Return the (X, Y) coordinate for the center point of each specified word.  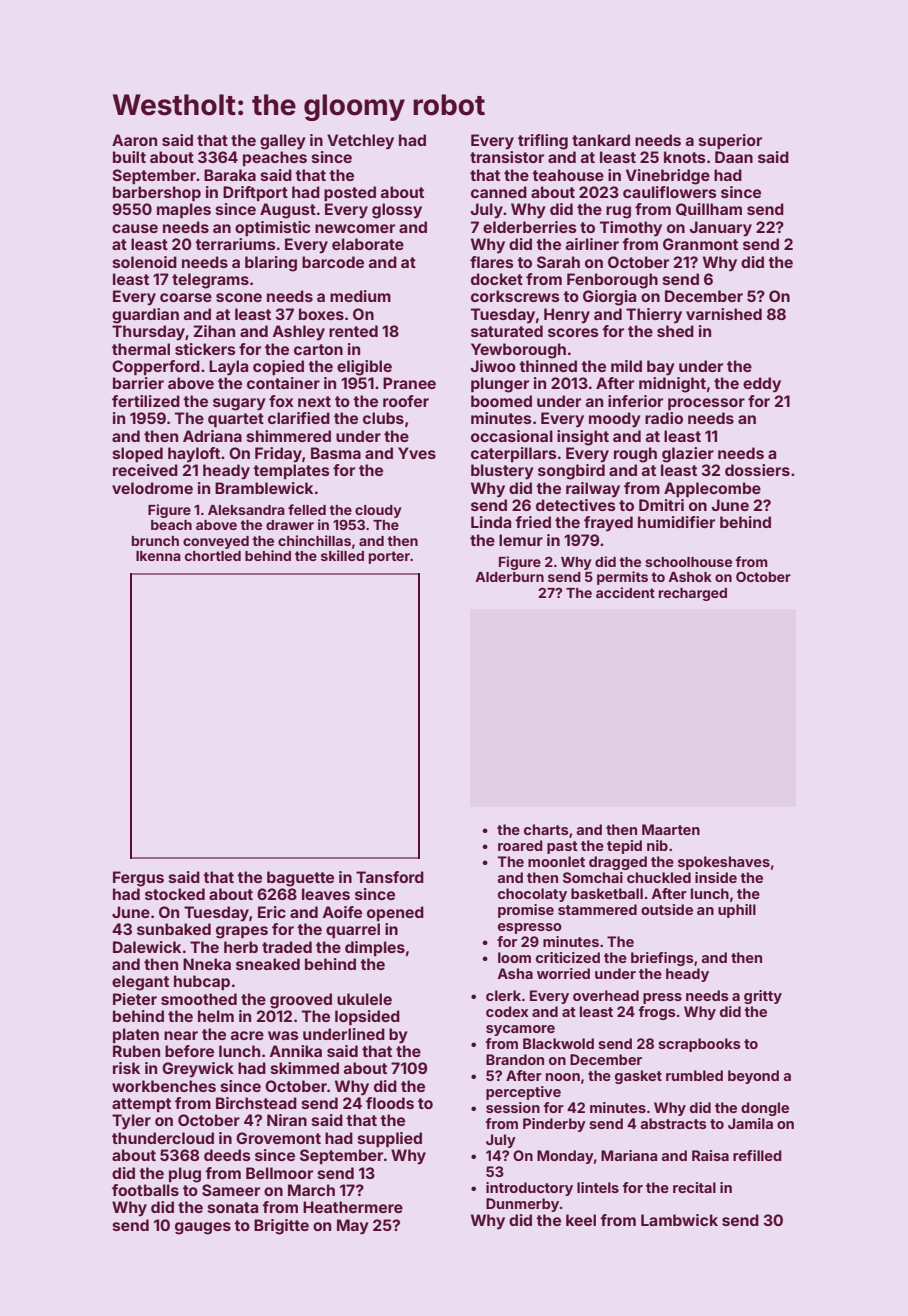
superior (730, 141)
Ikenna (158, 556)
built (129, 157)
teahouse (568, 175)
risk (126, 1068)
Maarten (671, 829)
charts (546, 829)
